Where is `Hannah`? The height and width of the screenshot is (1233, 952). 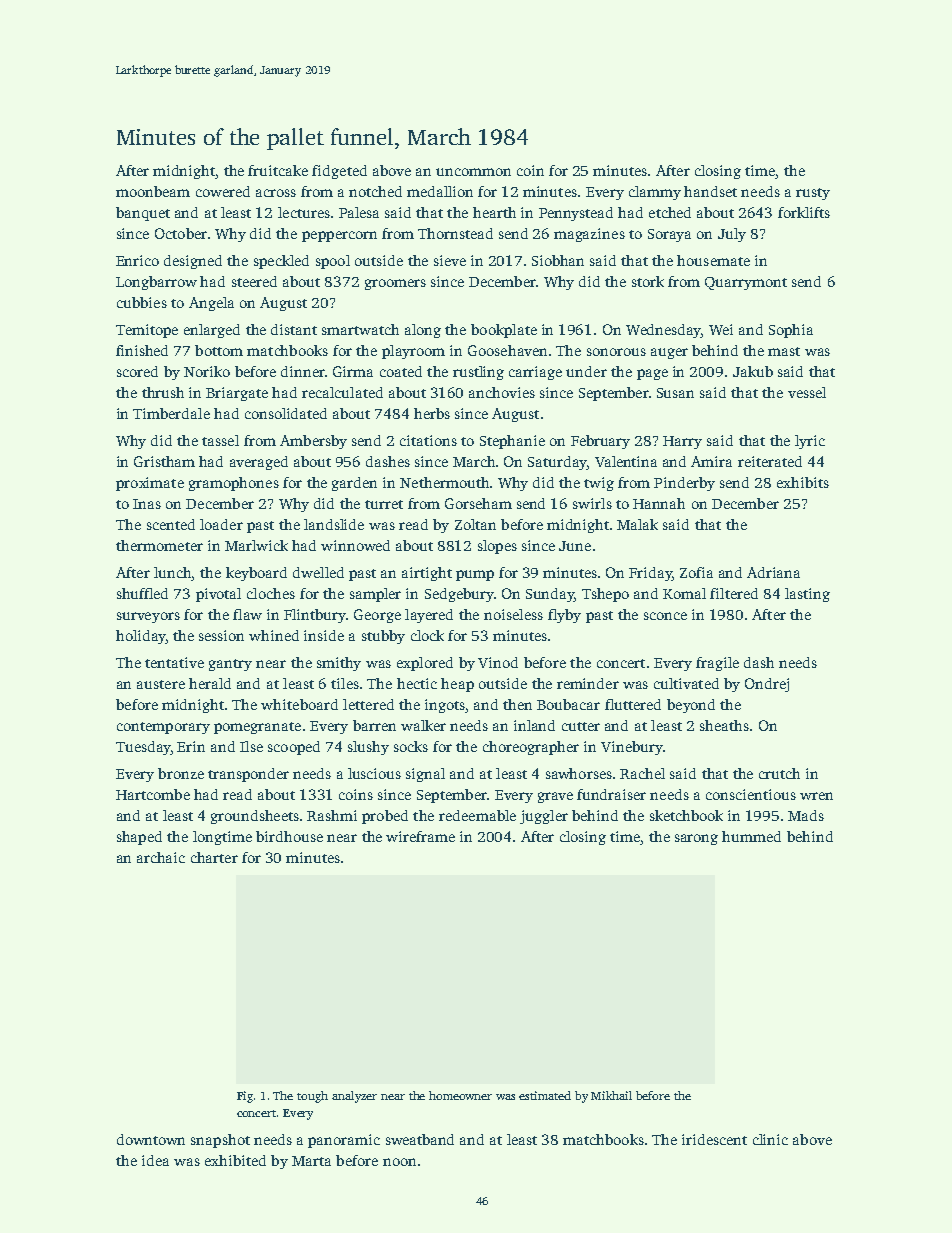 Hannah is located at coordinates (659, 503).
